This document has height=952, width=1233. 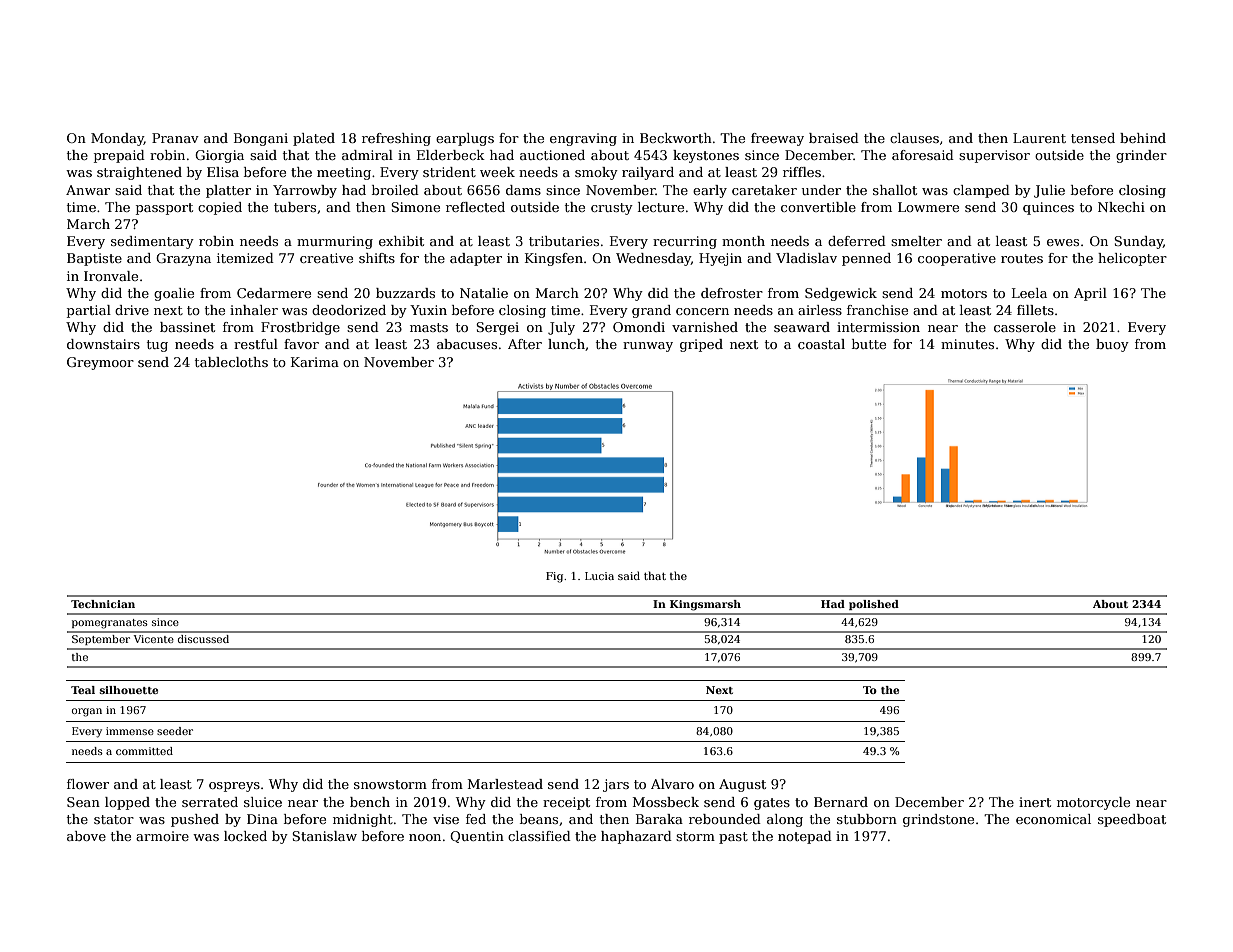 I want to click on Greymoor, so click(x=100, y=363).
